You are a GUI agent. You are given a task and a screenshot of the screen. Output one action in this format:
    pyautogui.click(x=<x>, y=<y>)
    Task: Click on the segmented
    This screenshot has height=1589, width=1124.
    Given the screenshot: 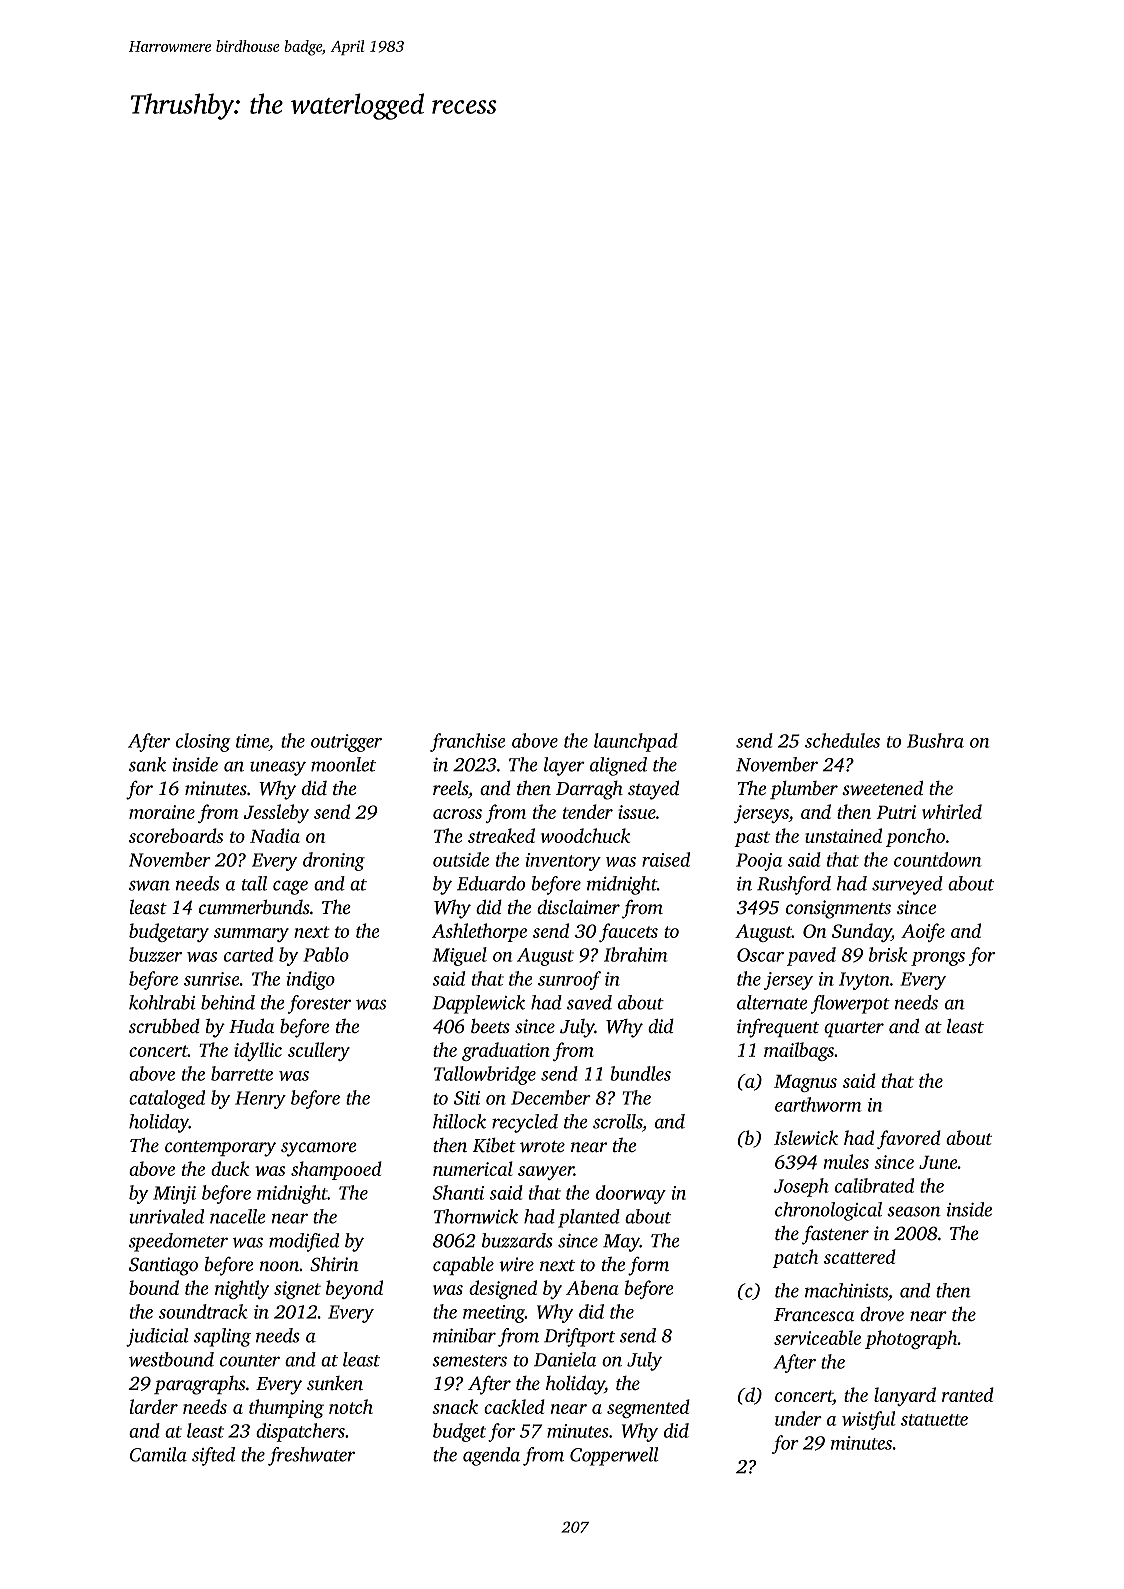 What is the action you would take?
    pyautogui.click(x=648, y=1408)
